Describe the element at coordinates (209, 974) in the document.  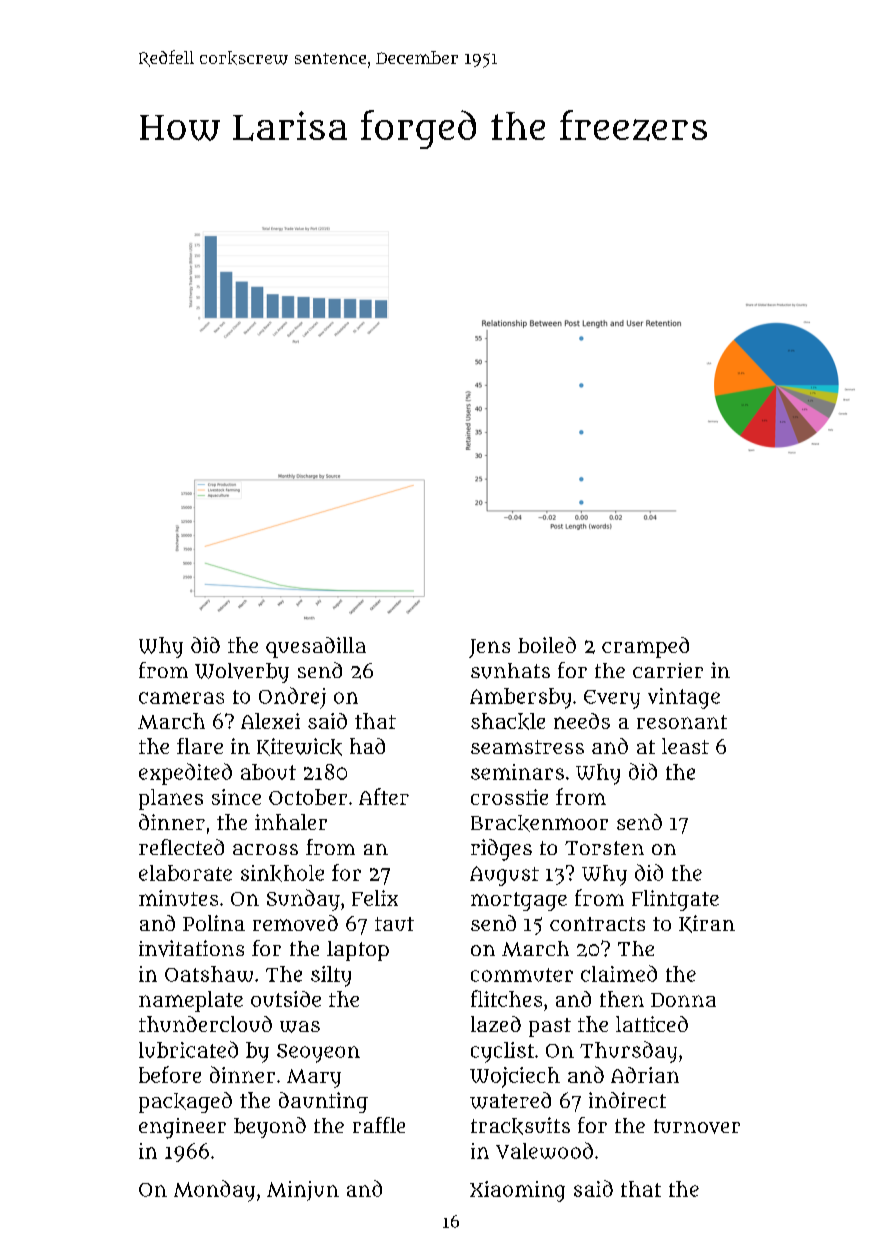
I see `Oatshaw` at that location.
